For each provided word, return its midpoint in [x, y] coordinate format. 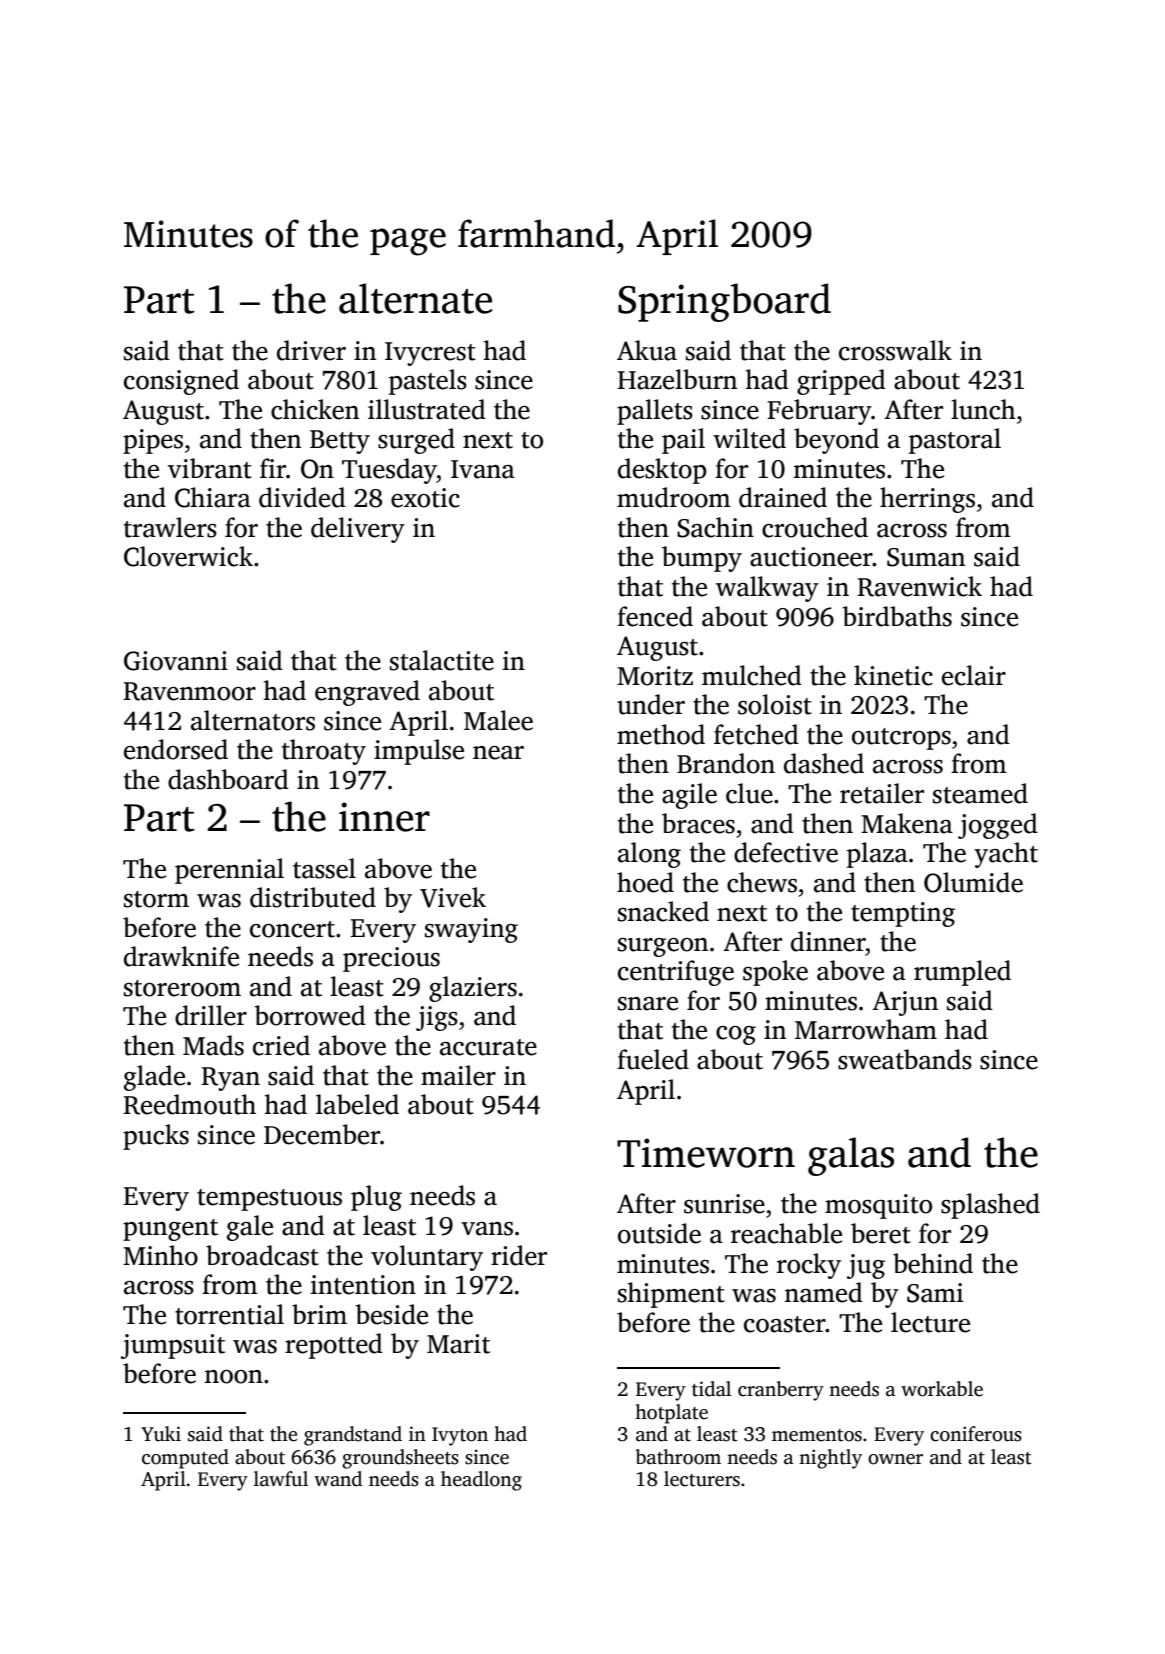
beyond [836, 441]
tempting [903, 914]
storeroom [182, 988]
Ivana [483, 469]
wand [338, 1479]
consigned [181, 382]
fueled [653, 1059]
